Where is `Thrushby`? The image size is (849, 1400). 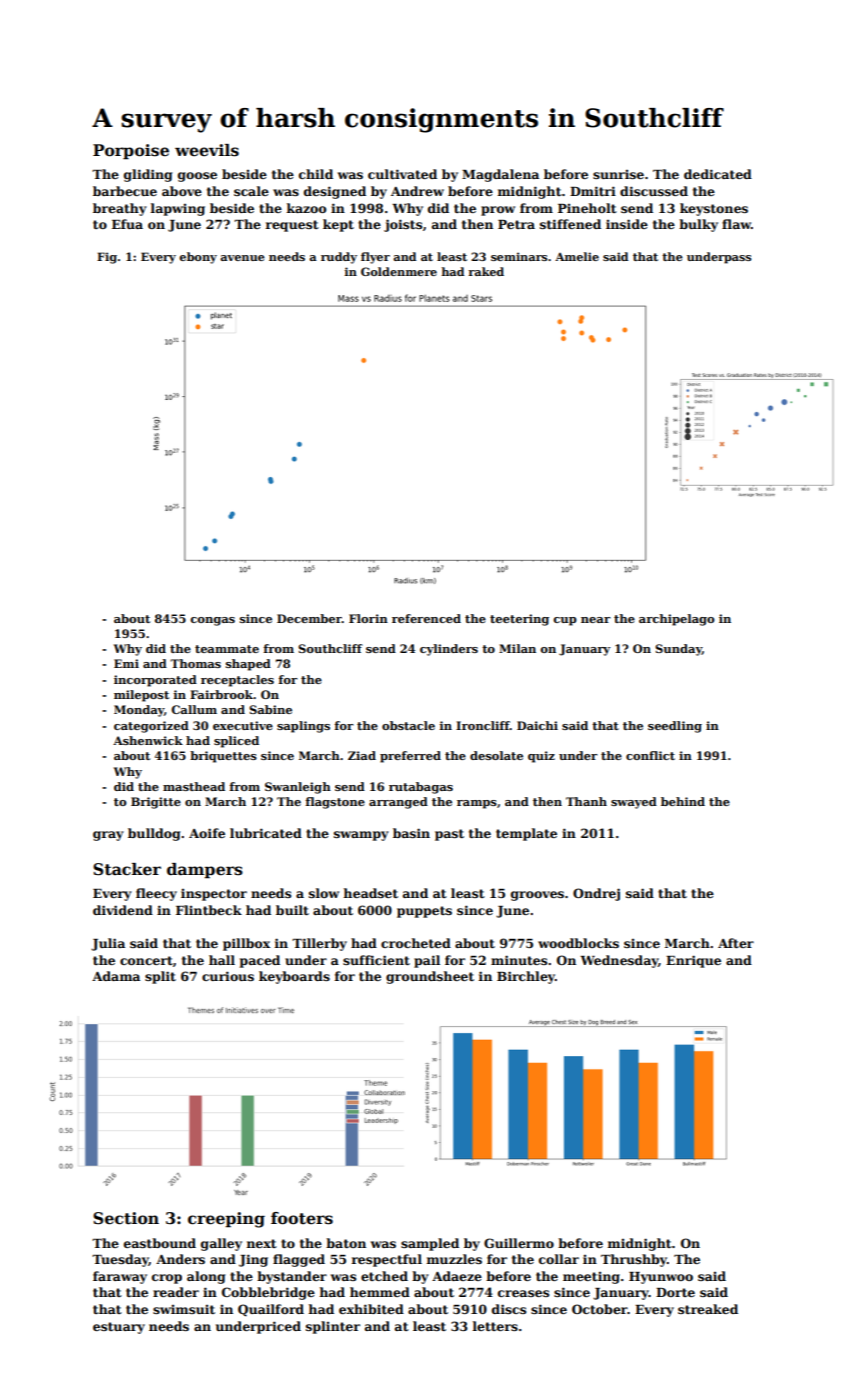
Thrushby is located at coordinates (634, 1260).
